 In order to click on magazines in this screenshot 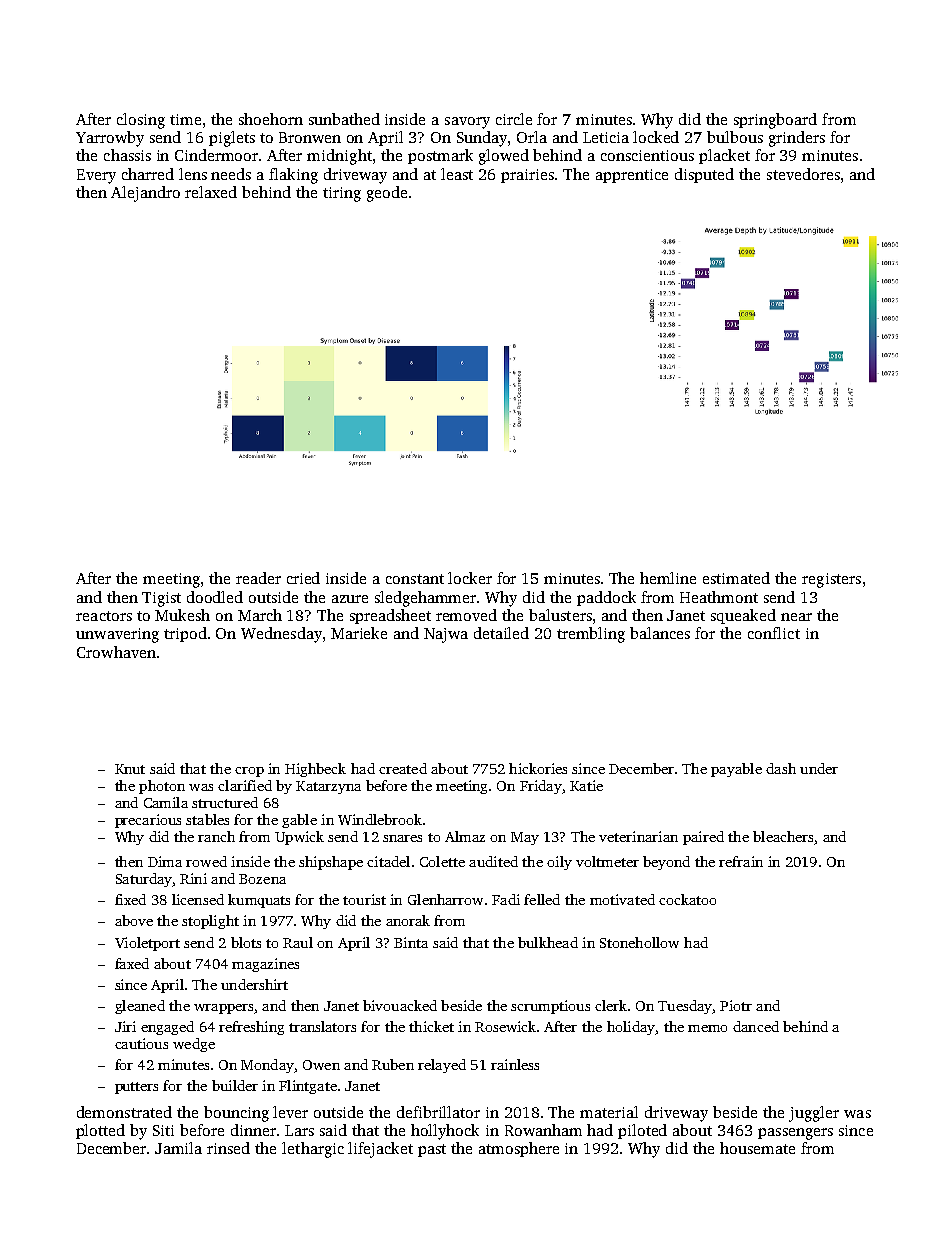, I will do `click(265, 965)`.
